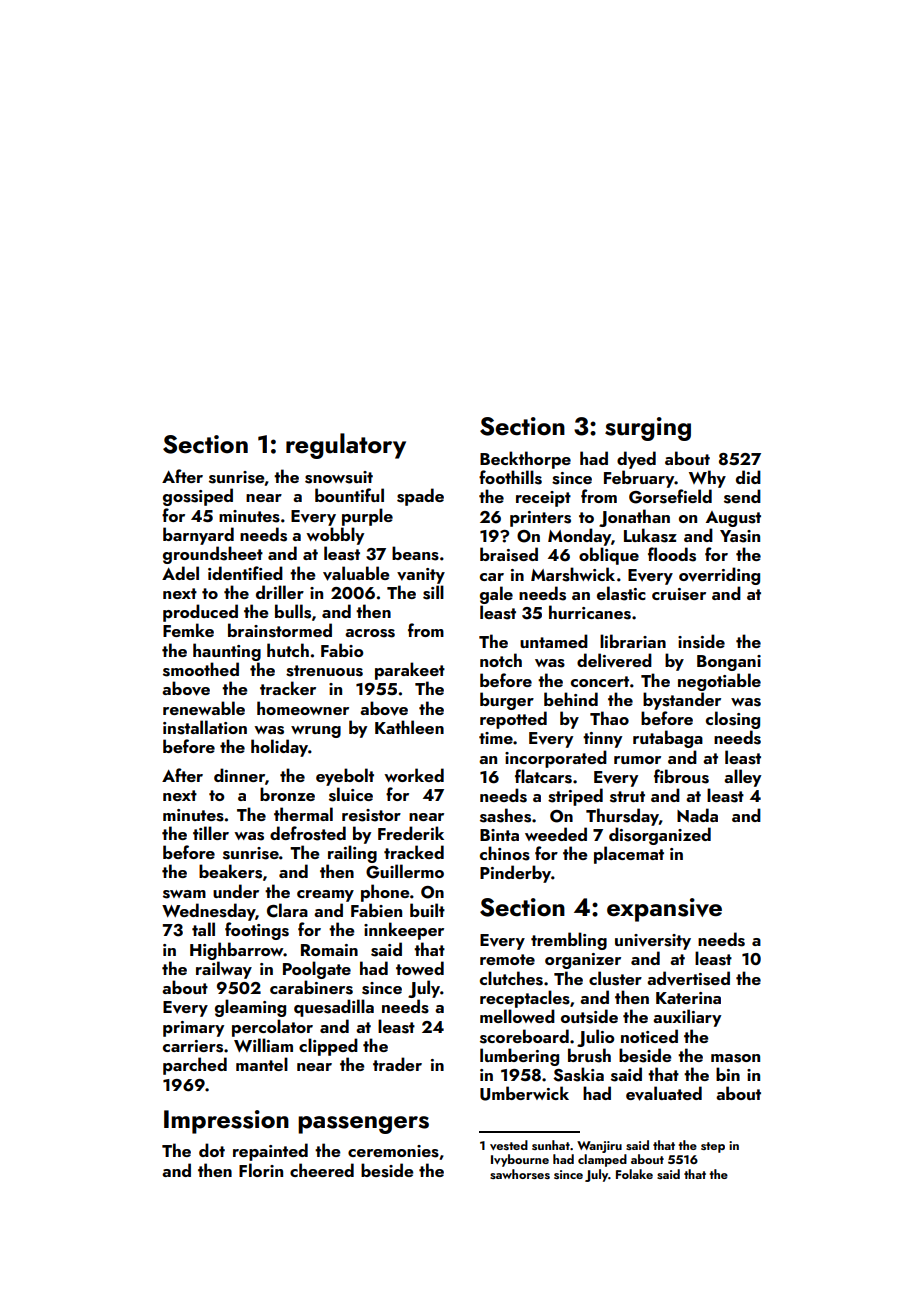 The image size is (924, 1311). Describe the element at coordinates (198, 497) in the page. I see `gossiped` at that location.
